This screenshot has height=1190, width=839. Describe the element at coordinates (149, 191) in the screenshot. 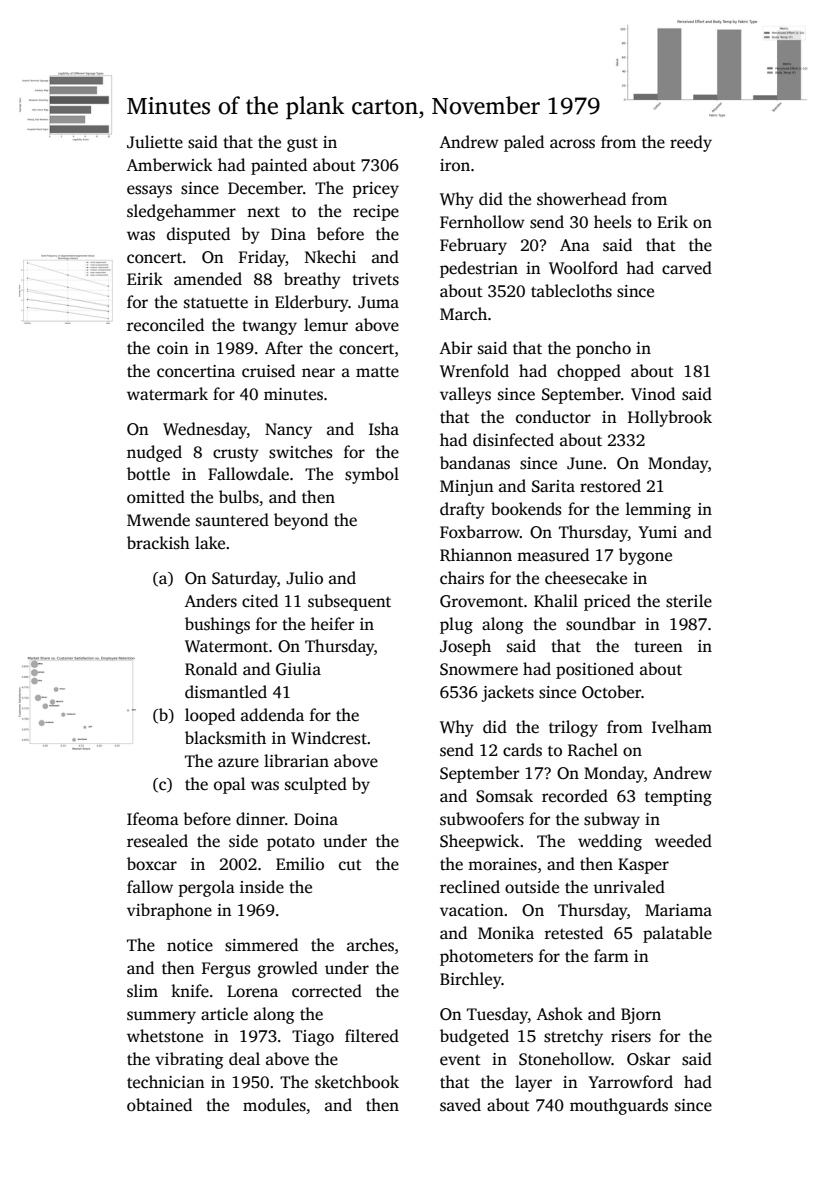

I see `essays` at that location.
